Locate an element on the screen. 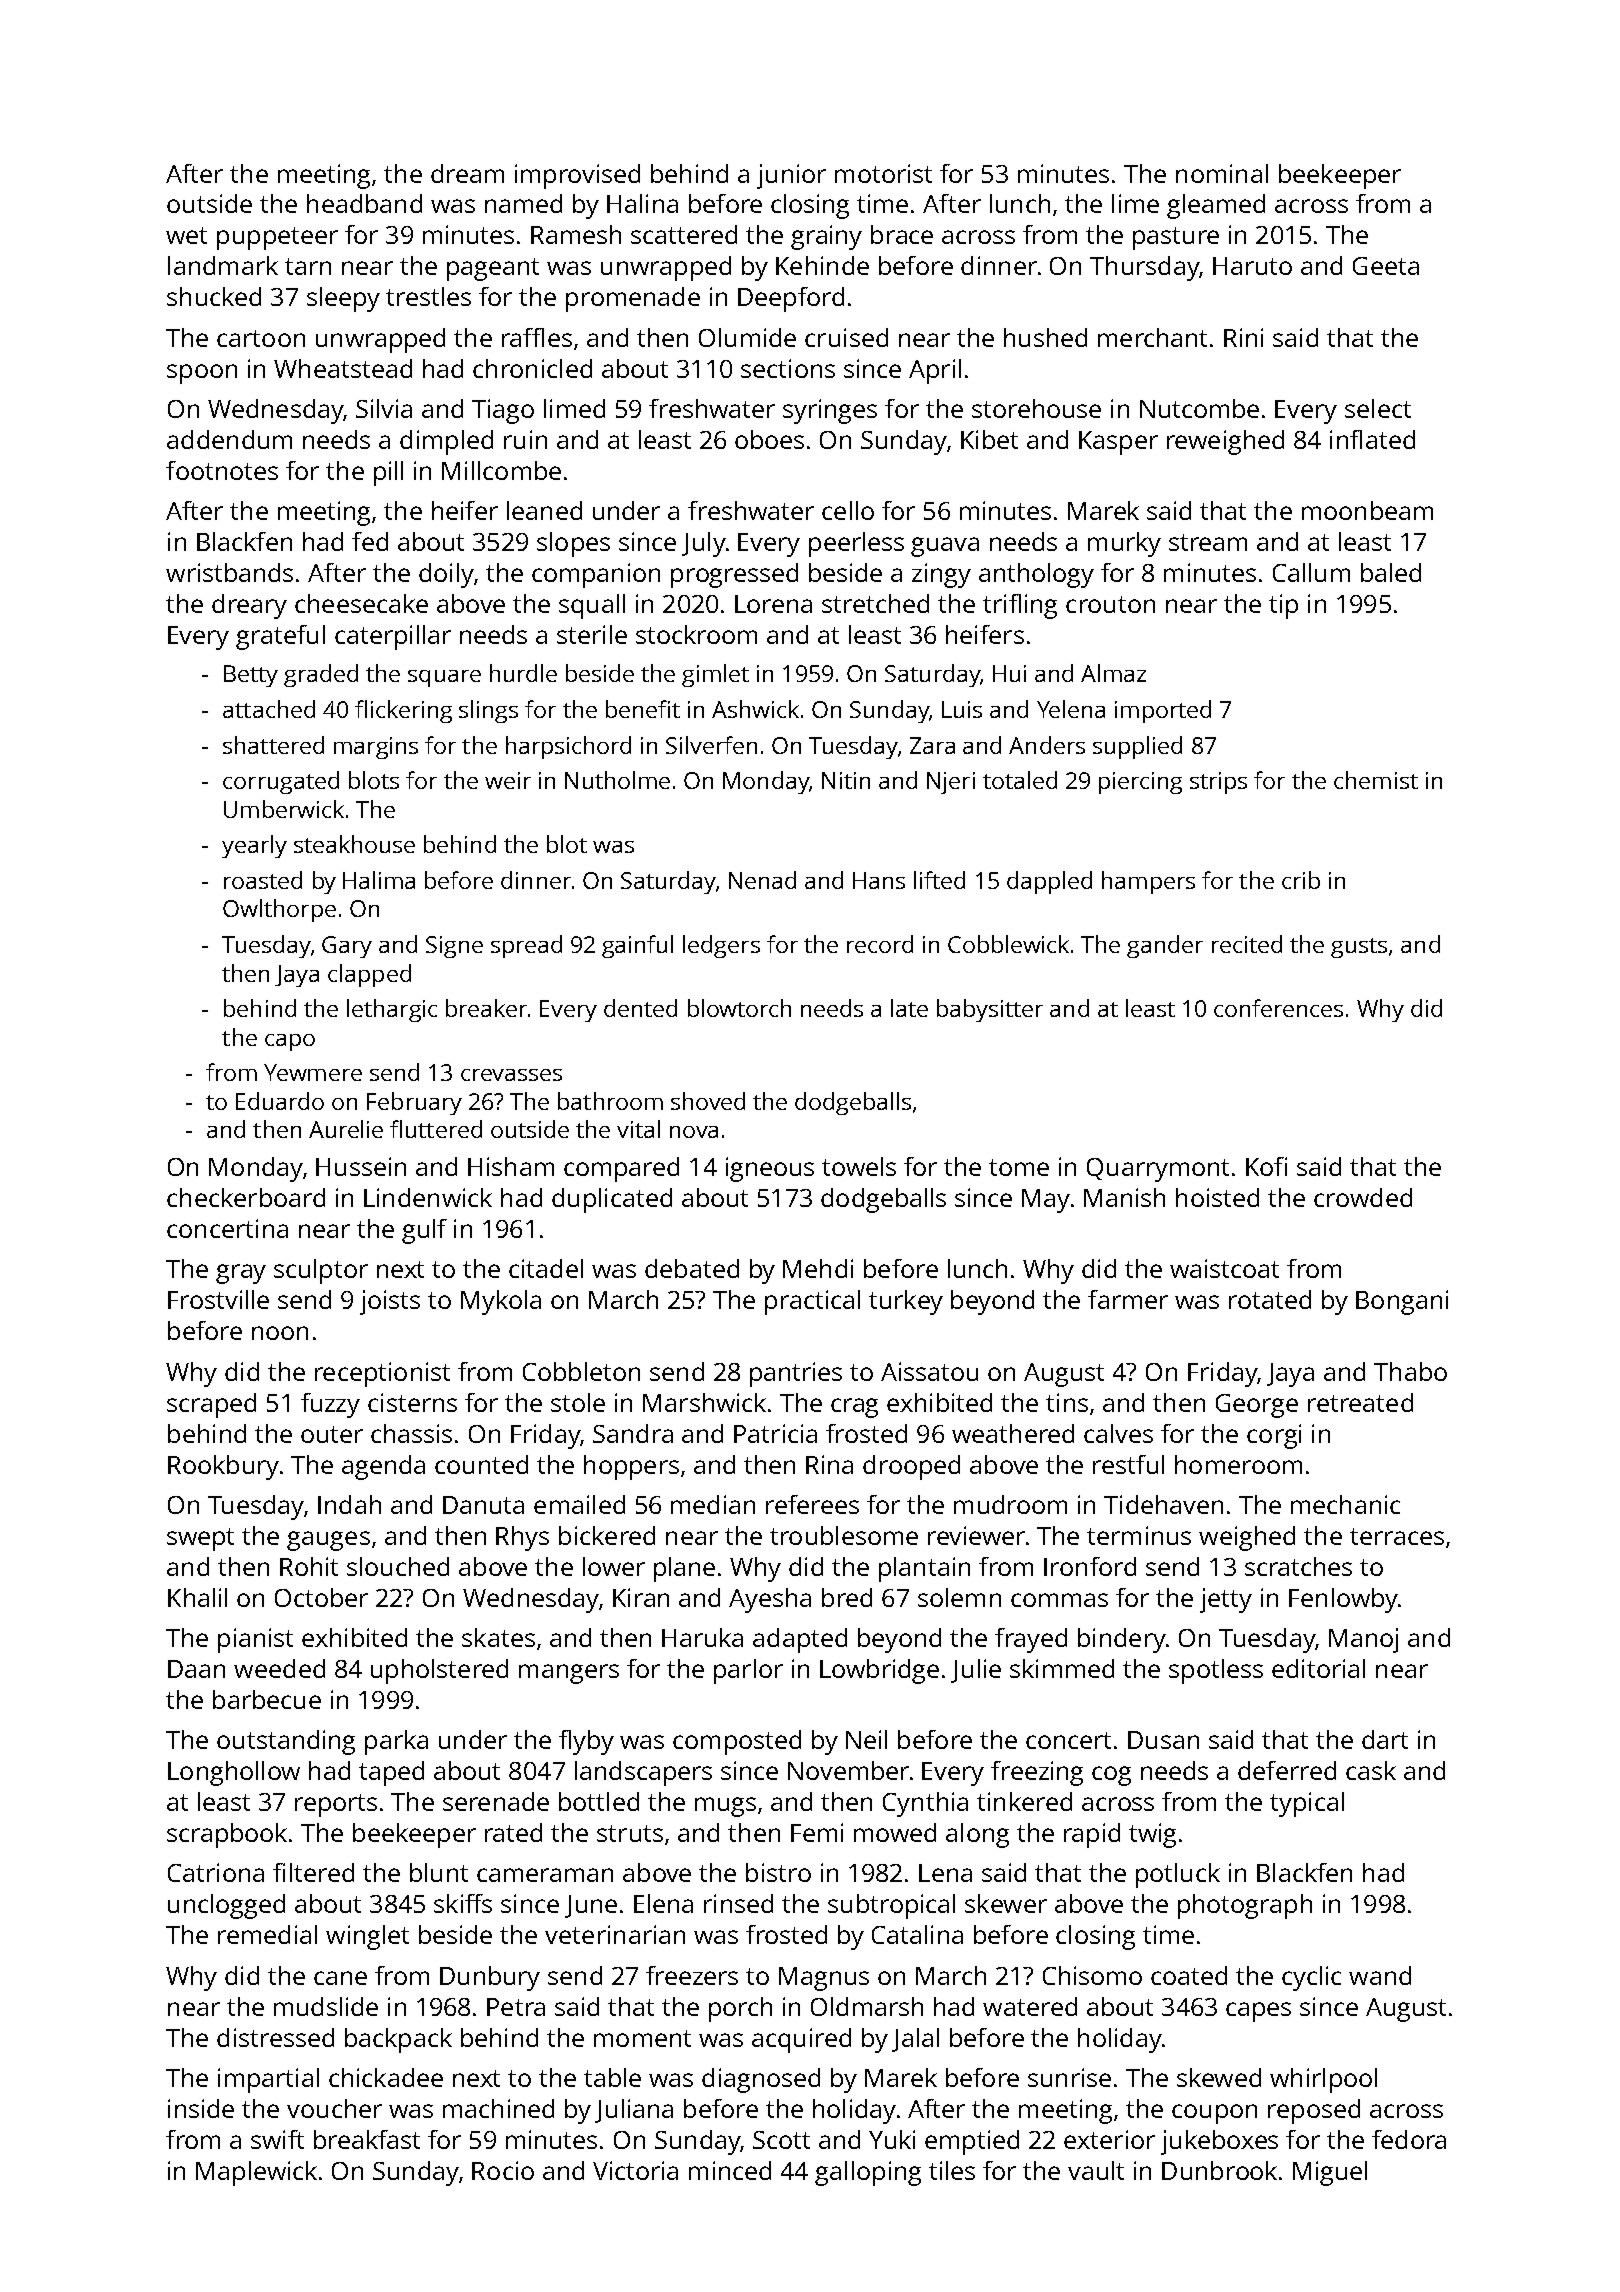  outer is located at coordinates (332, 1434).
